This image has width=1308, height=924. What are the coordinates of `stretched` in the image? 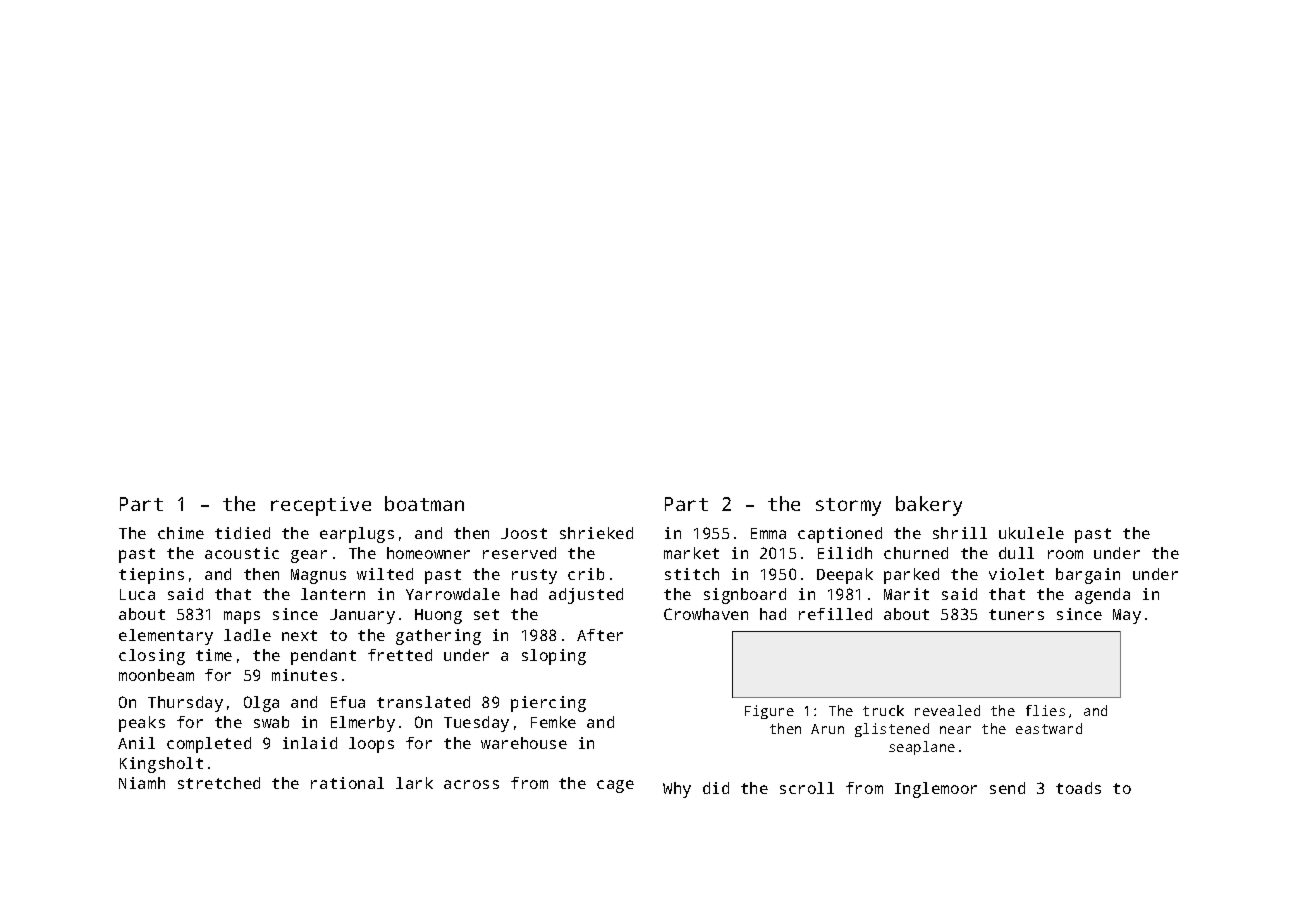 It's located at (219, 783).
